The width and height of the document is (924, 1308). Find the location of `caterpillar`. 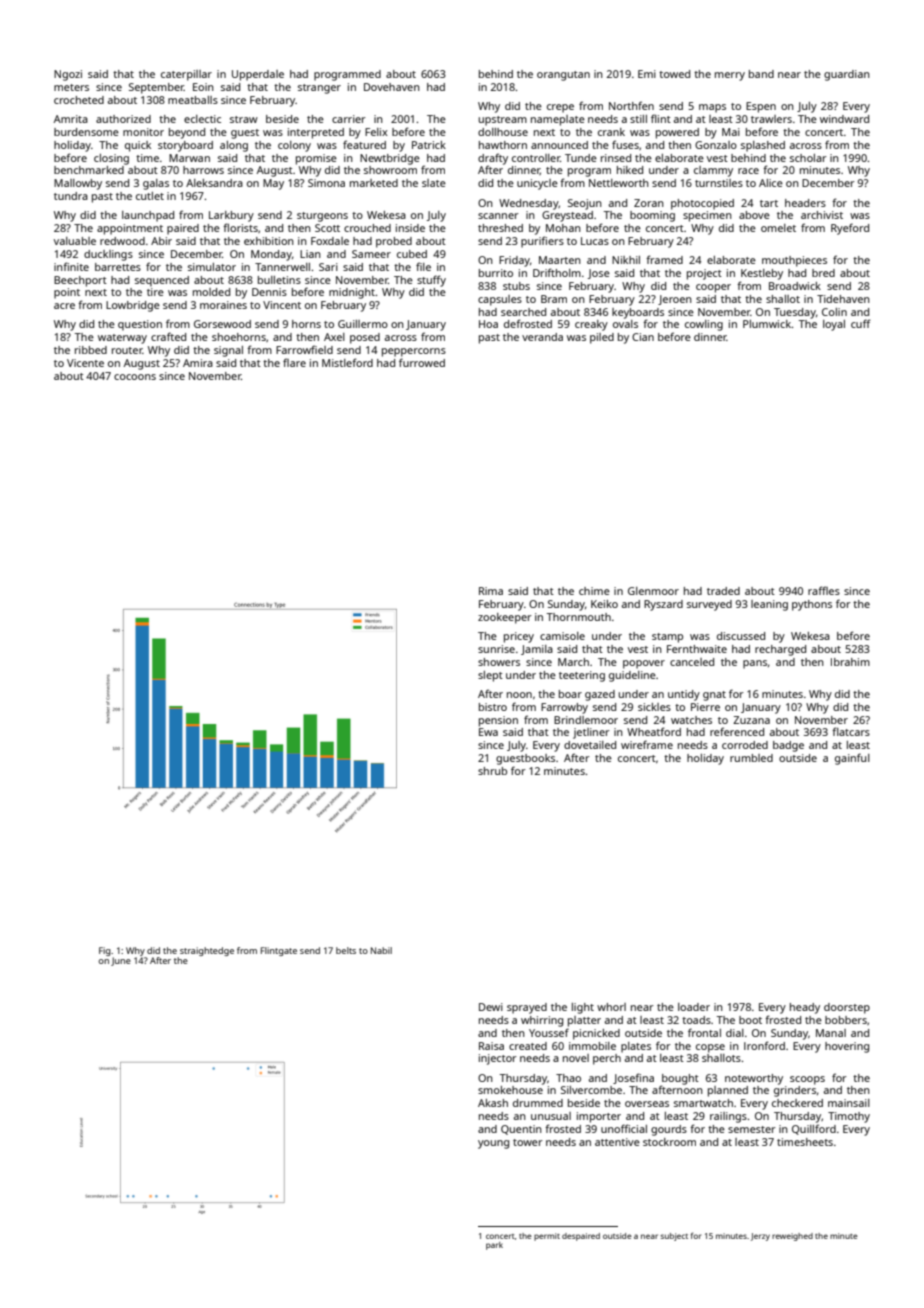

caterpillar is located at coordinates (186, 75).
